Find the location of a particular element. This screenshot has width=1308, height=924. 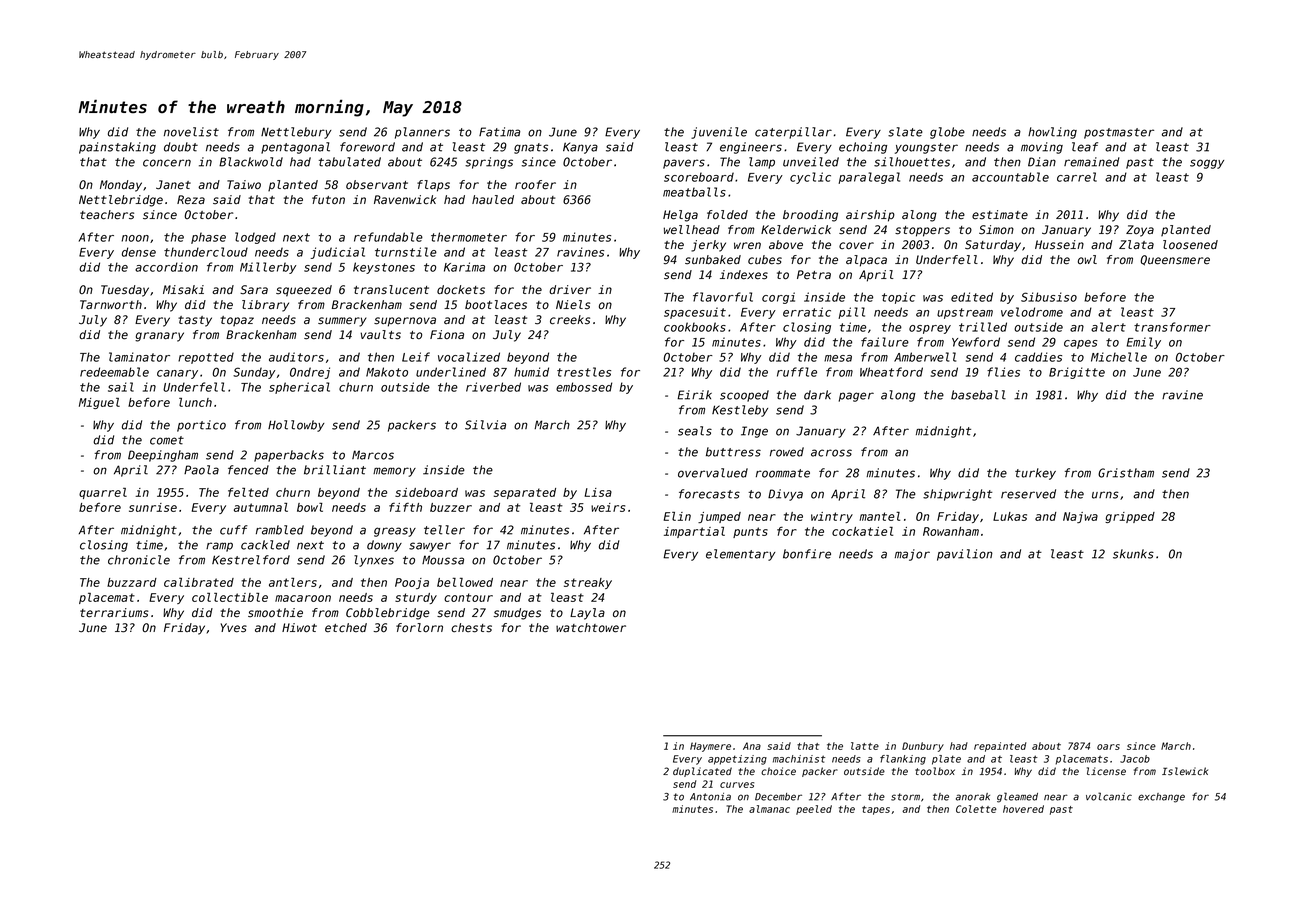

Layla is located at coordinates (587, 614).
